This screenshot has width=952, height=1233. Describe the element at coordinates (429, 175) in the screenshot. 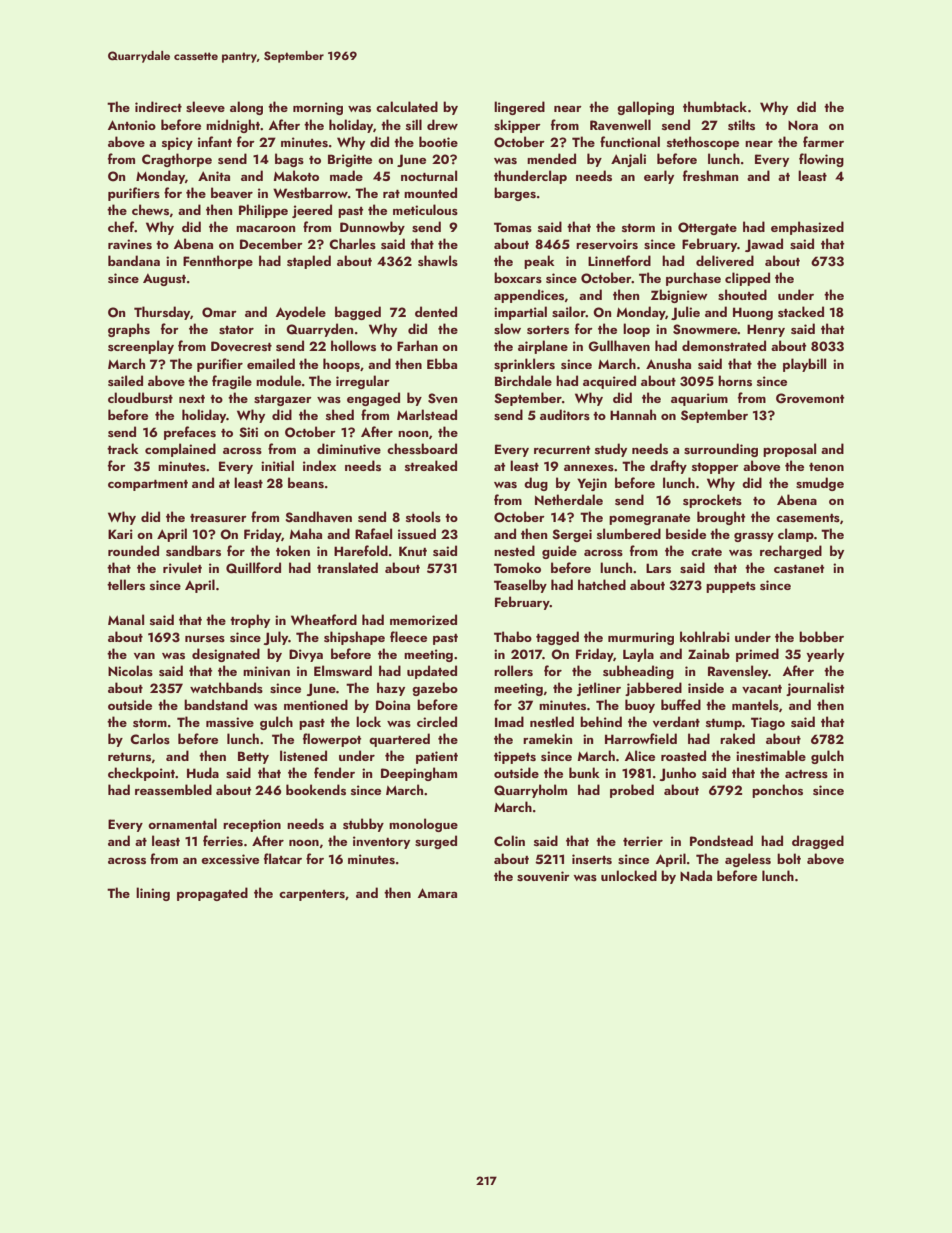

I see `nocturnal` at that location.
